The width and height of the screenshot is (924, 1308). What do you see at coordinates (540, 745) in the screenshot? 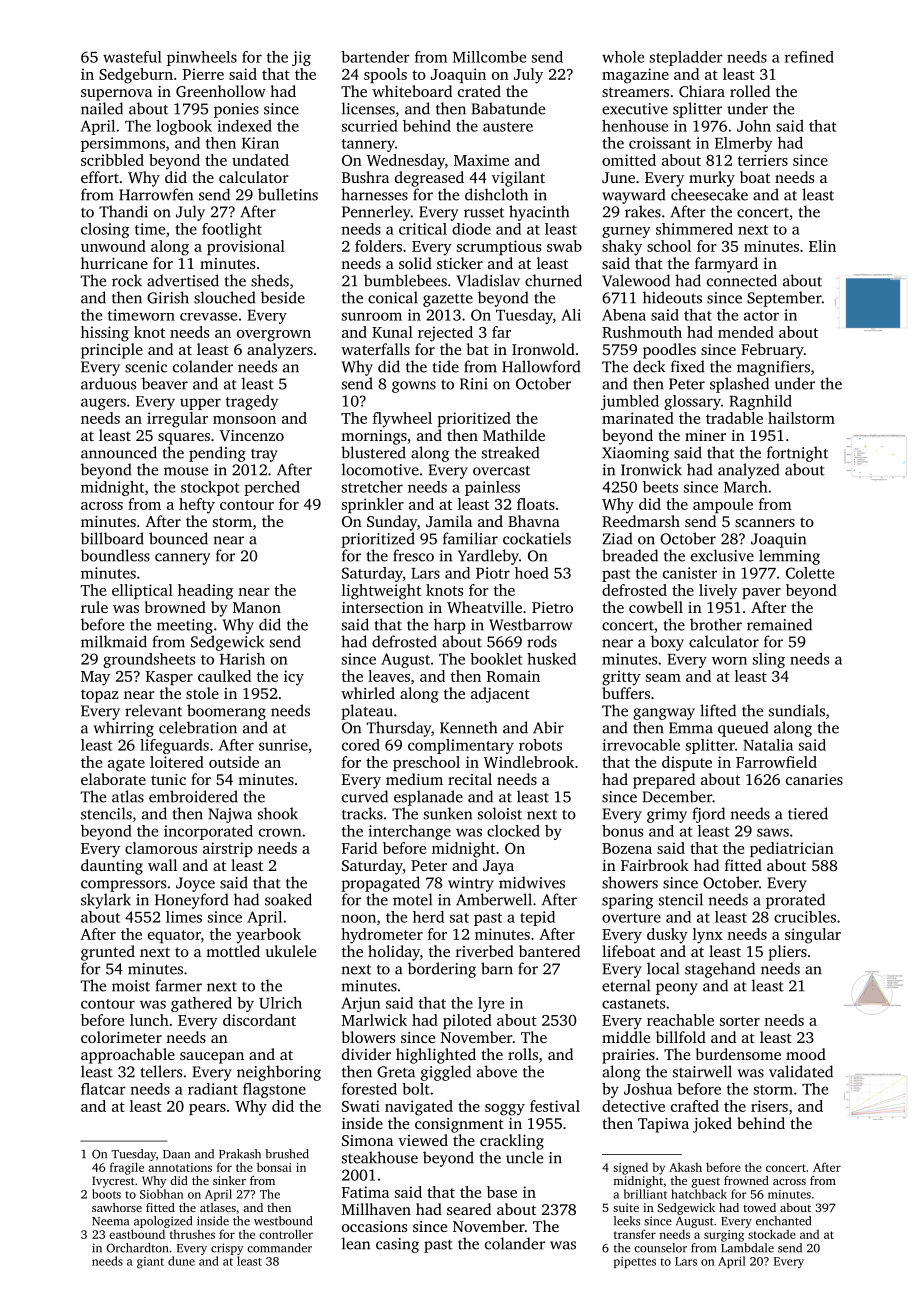
I see `robots` at bounding box center [540, 745].
